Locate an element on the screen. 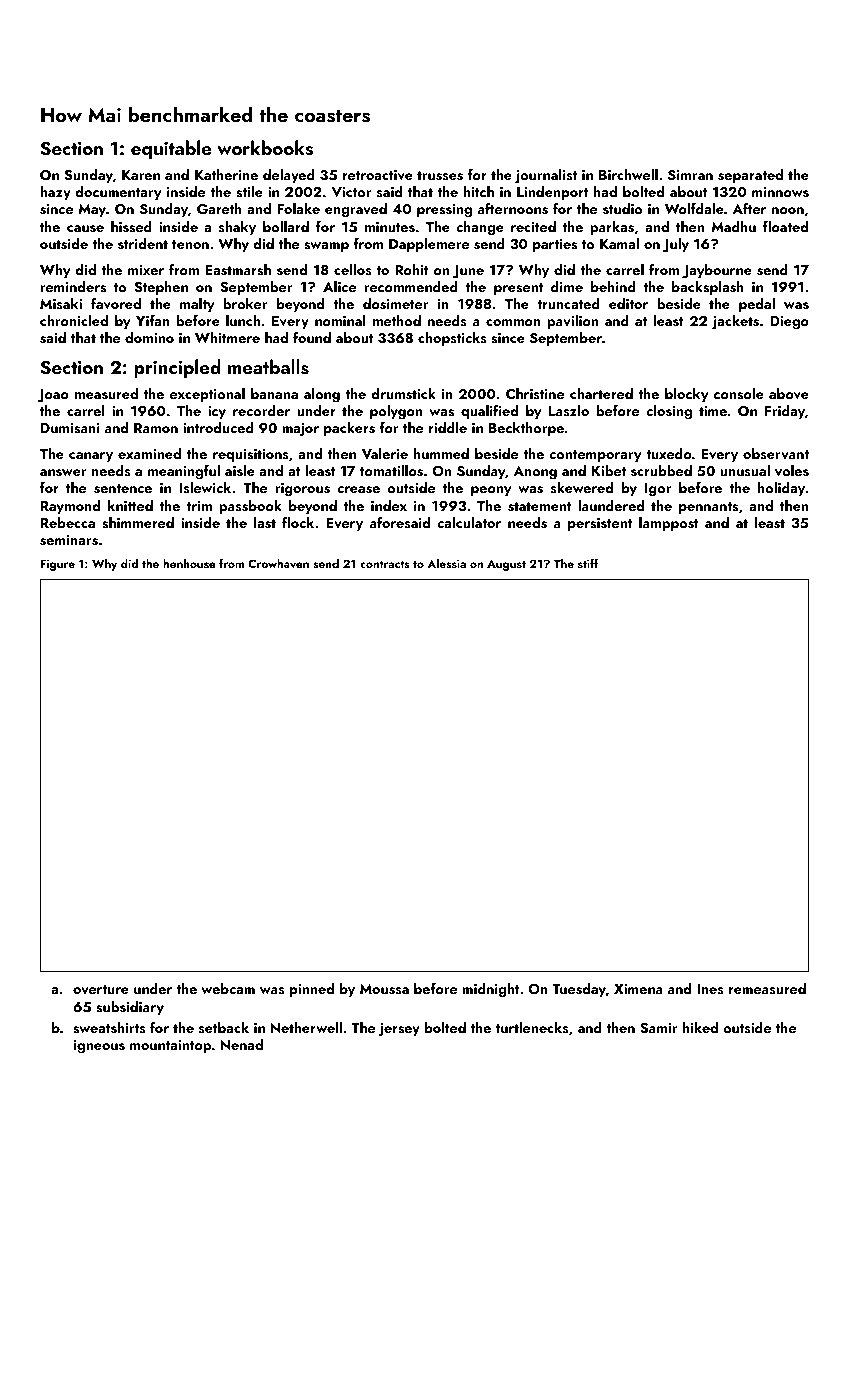 This screenshot has height=1400, width=849. Ines is located at coordinates (710, 989).
